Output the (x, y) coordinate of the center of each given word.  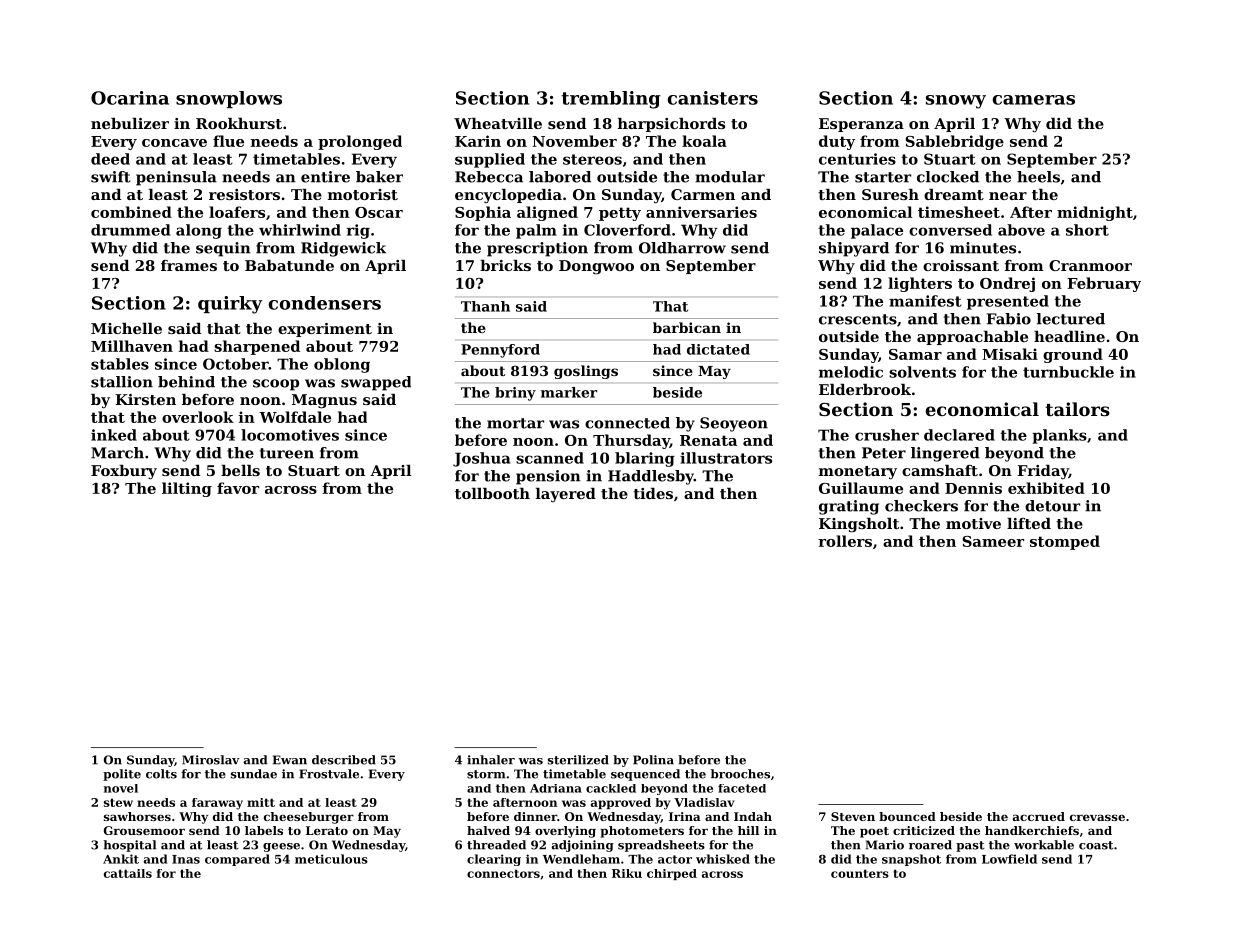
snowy (956, 102)
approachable (972, 338)
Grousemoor (144, 830)
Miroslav (211, 760)
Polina (653, 760)
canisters (713, 98)
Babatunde (289, 265)
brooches (740, 774)
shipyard (854, 249)
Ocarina (130, 98)
